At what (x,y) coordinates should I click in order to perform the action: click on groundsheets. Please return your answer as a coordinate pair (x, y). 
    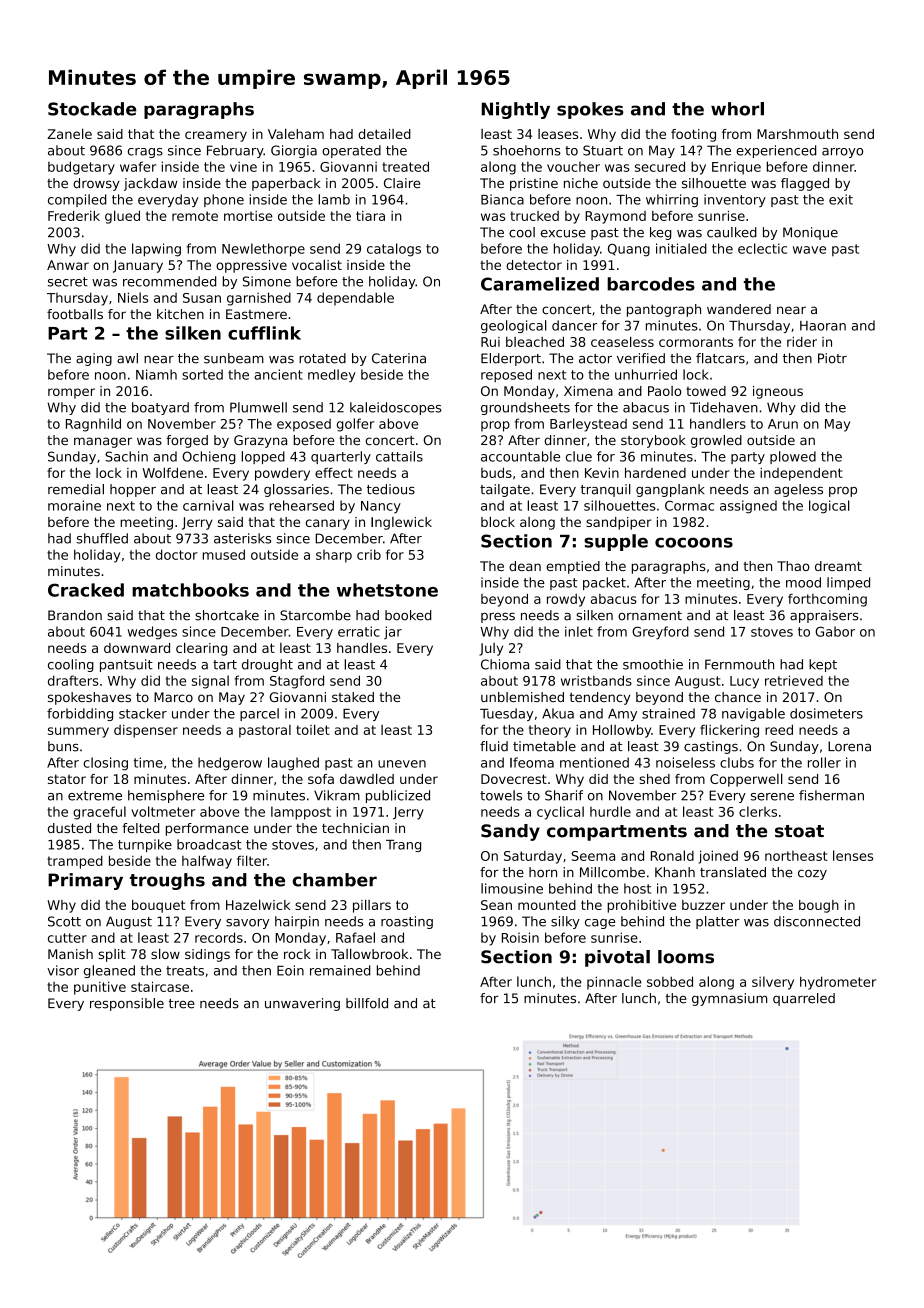
    Looking at the image, I should click on (525, 408).
